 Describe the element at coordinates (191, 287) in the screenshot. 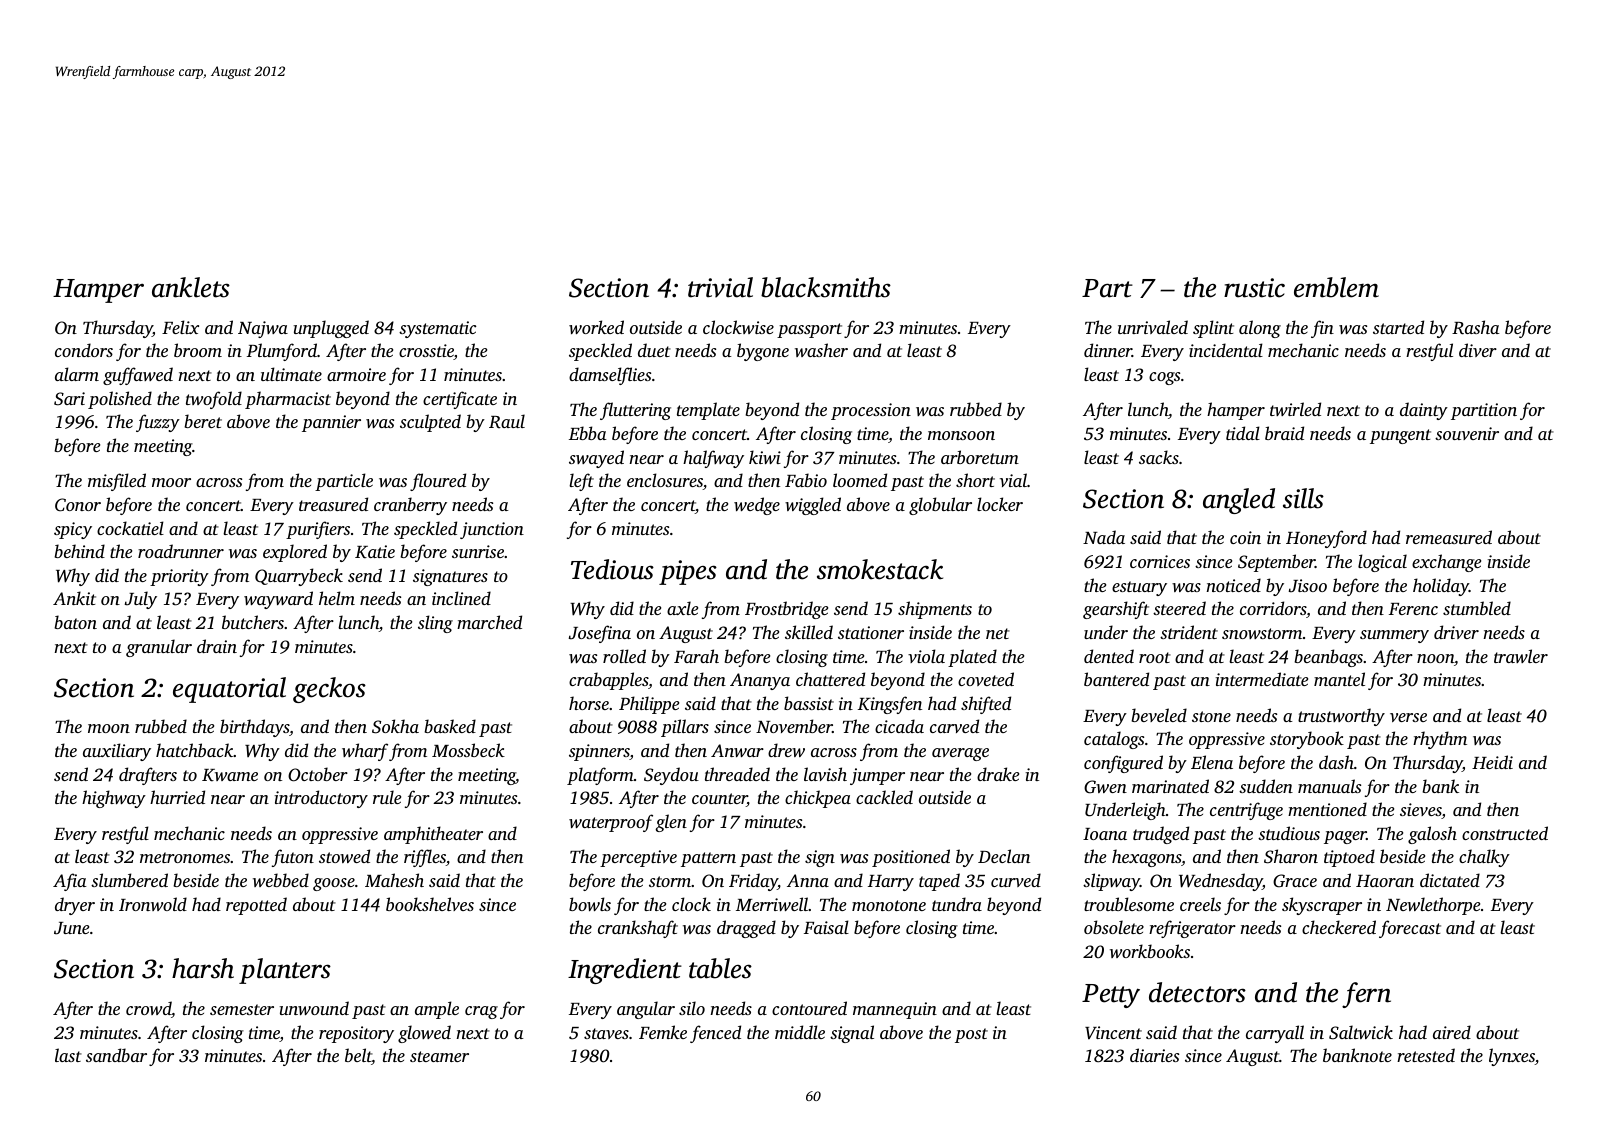

I see `anklets` at that location.
